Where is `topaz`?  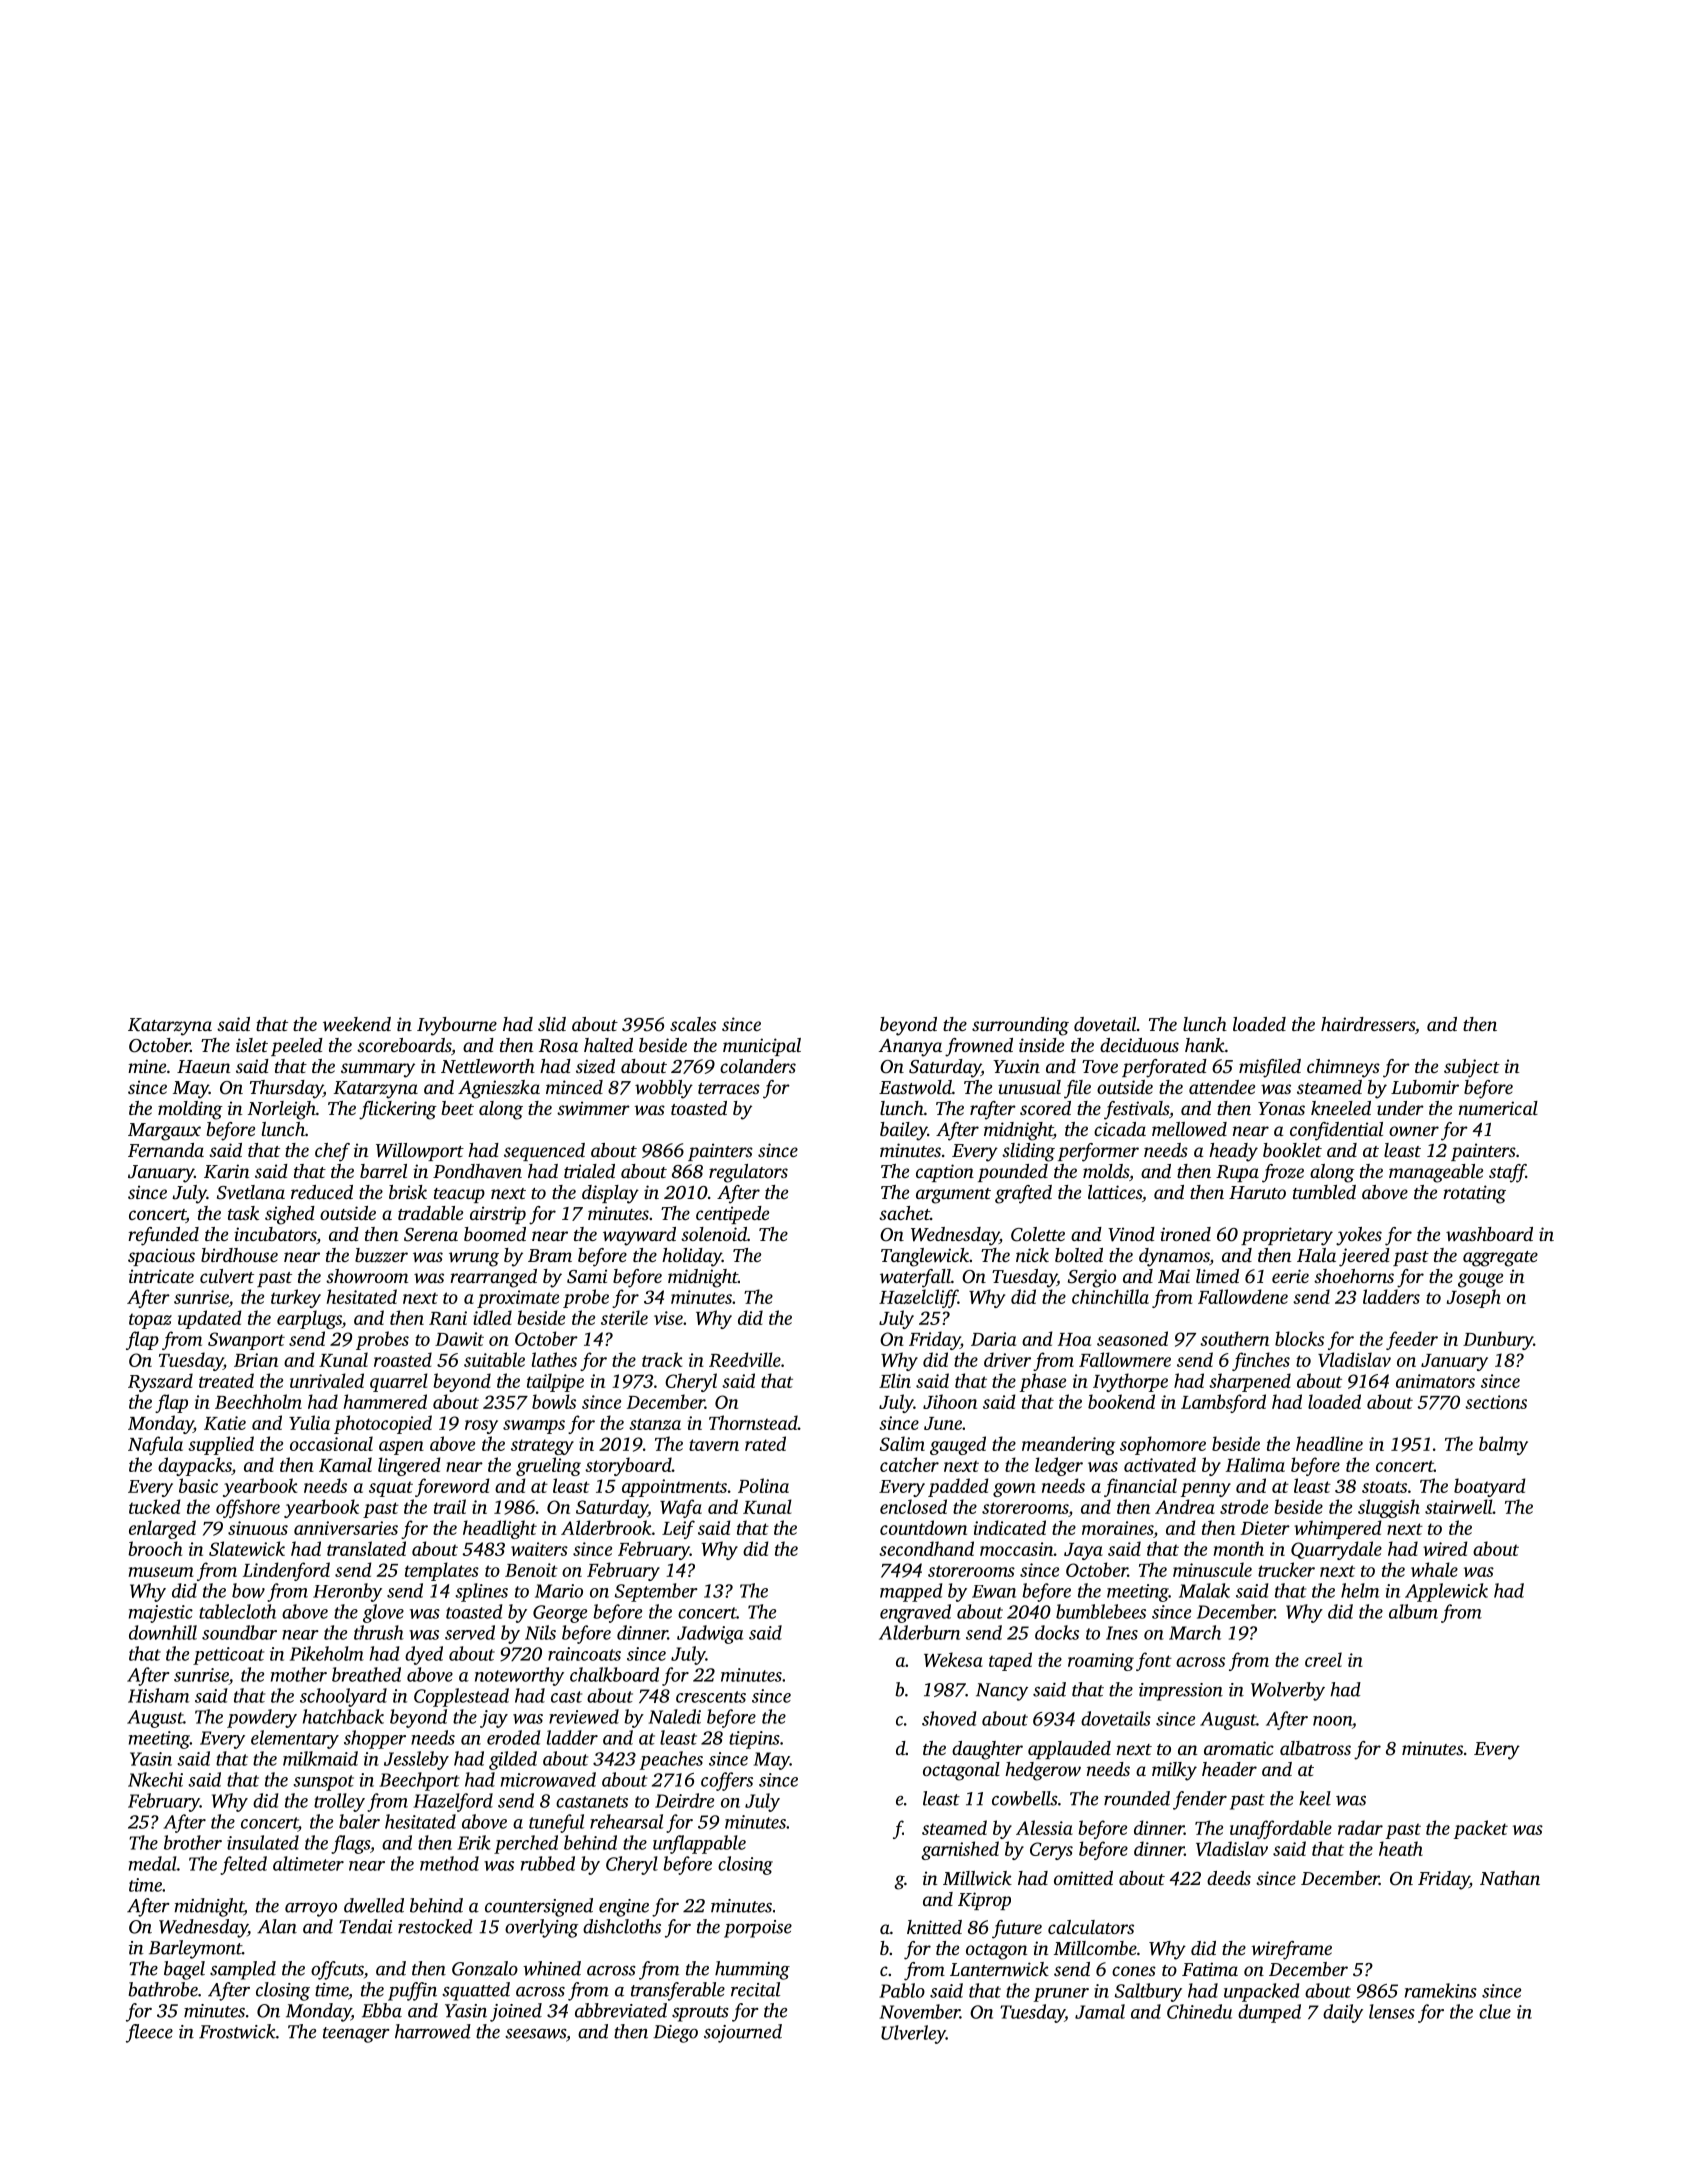 topaz is located at coordinates (150, 1321).
